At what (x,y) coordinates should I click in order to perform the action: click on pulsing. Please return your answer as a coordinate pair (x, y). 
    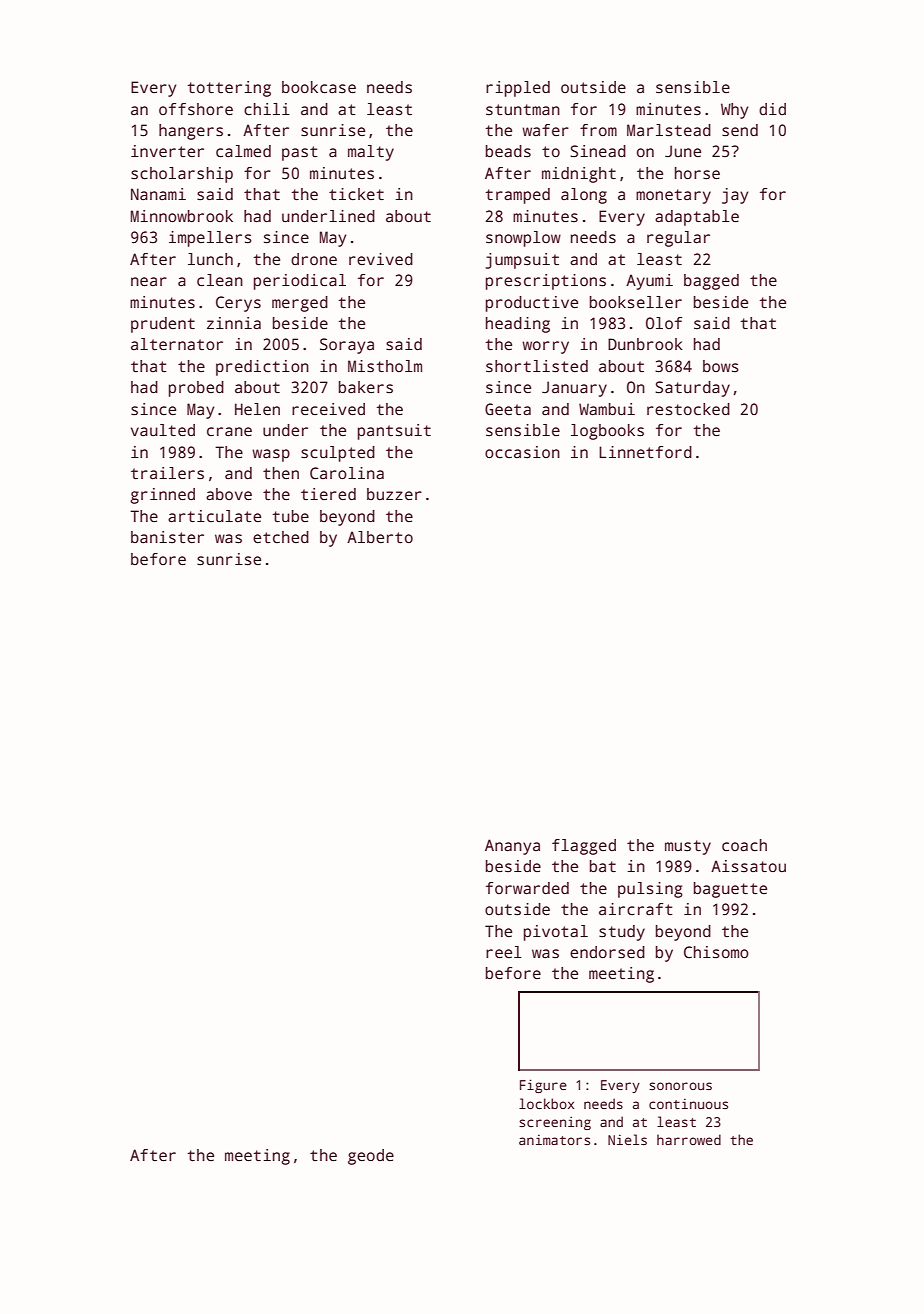
    Looking at the image, I should click on (650, 890).
